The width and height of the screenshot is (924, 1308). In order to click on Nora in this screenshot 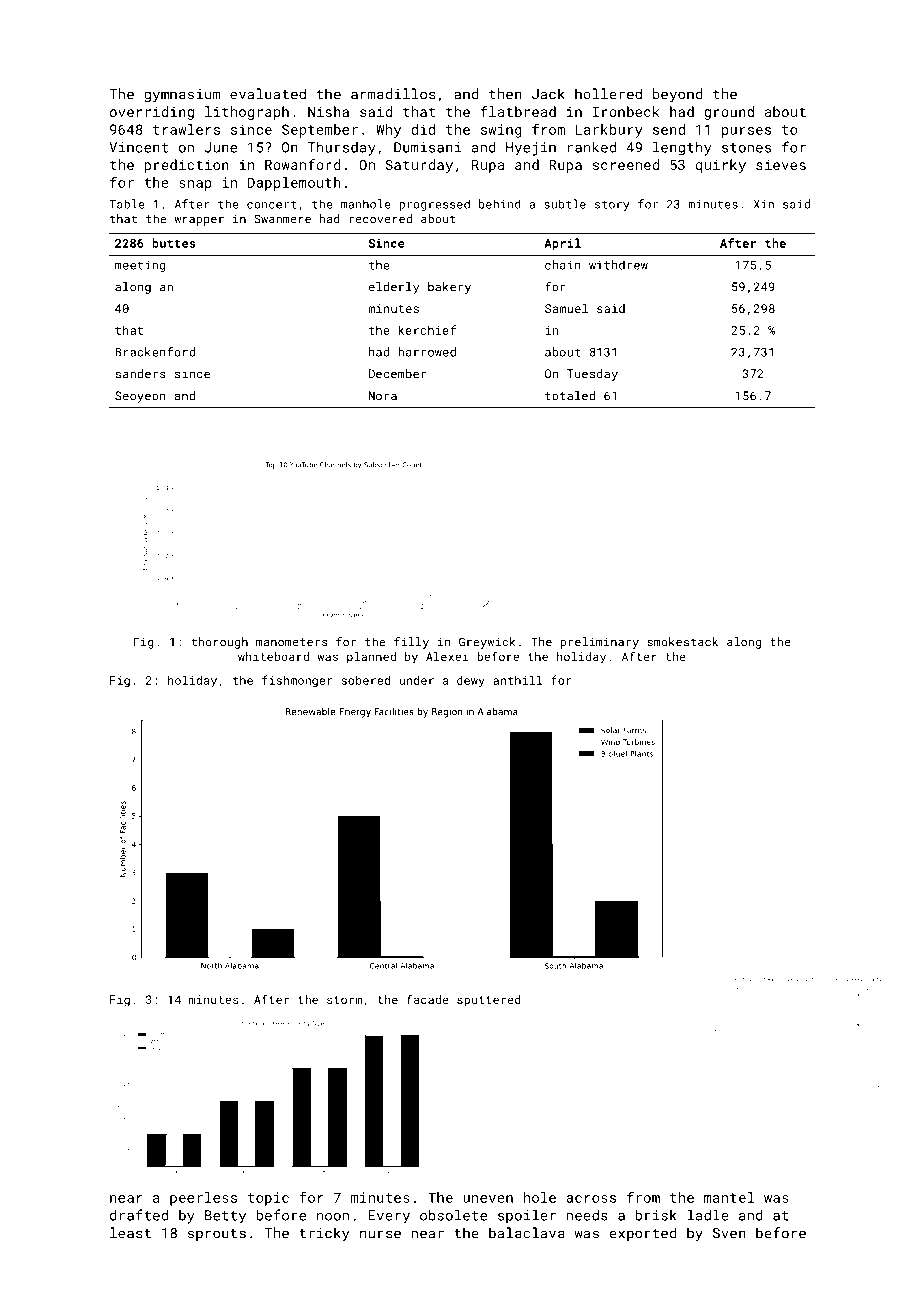, I will do `click(383, 396)`.
